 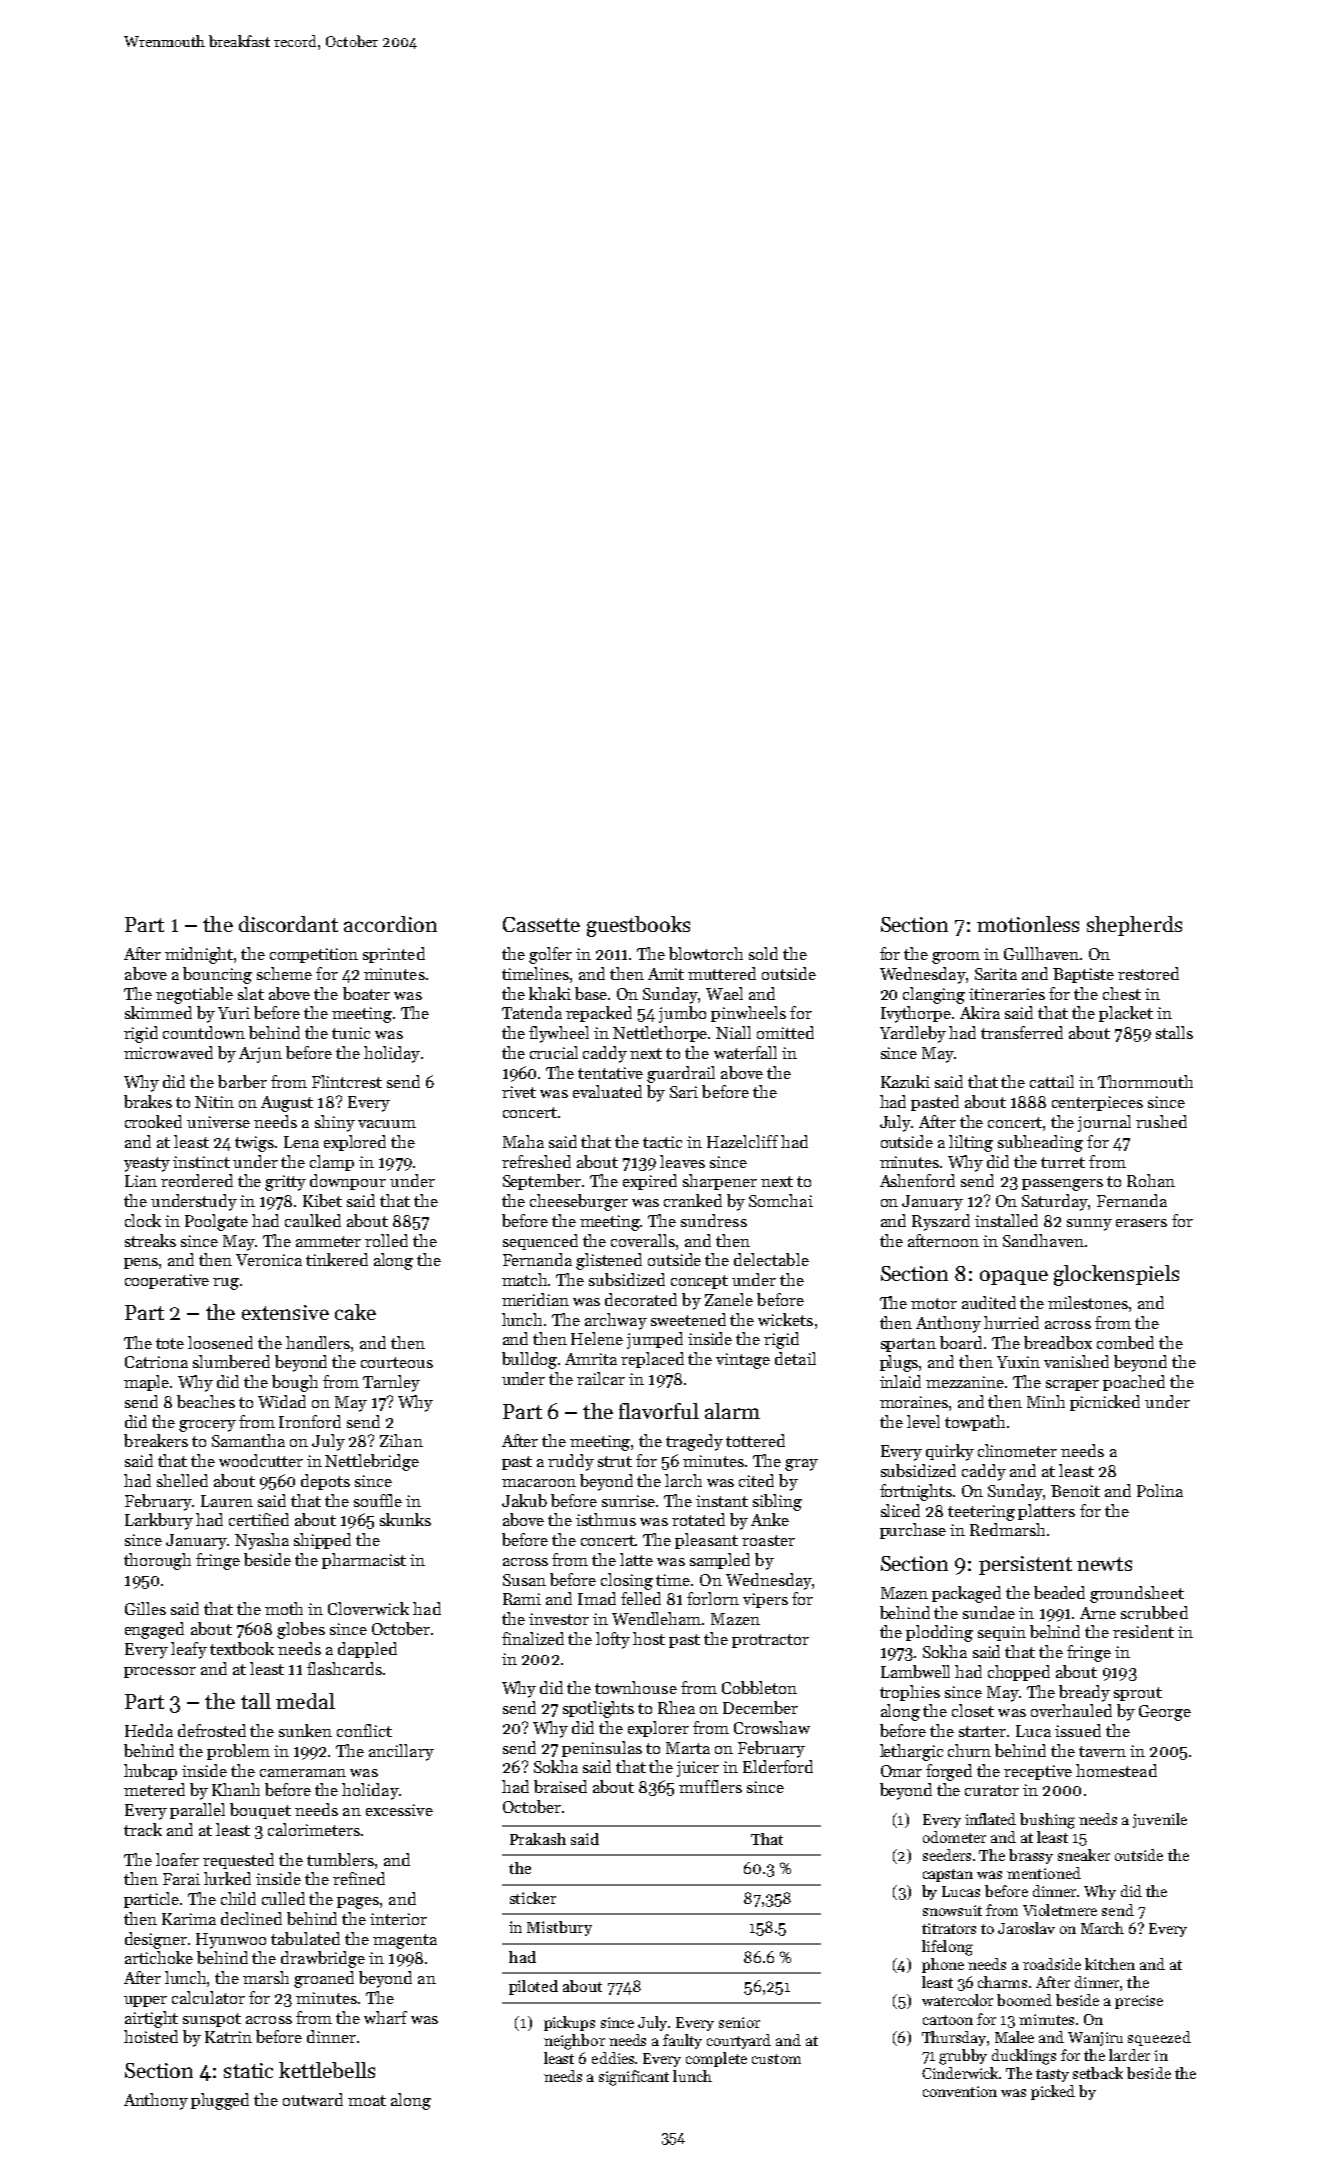 I want to click on significant, so click(x=634, y=2078).
